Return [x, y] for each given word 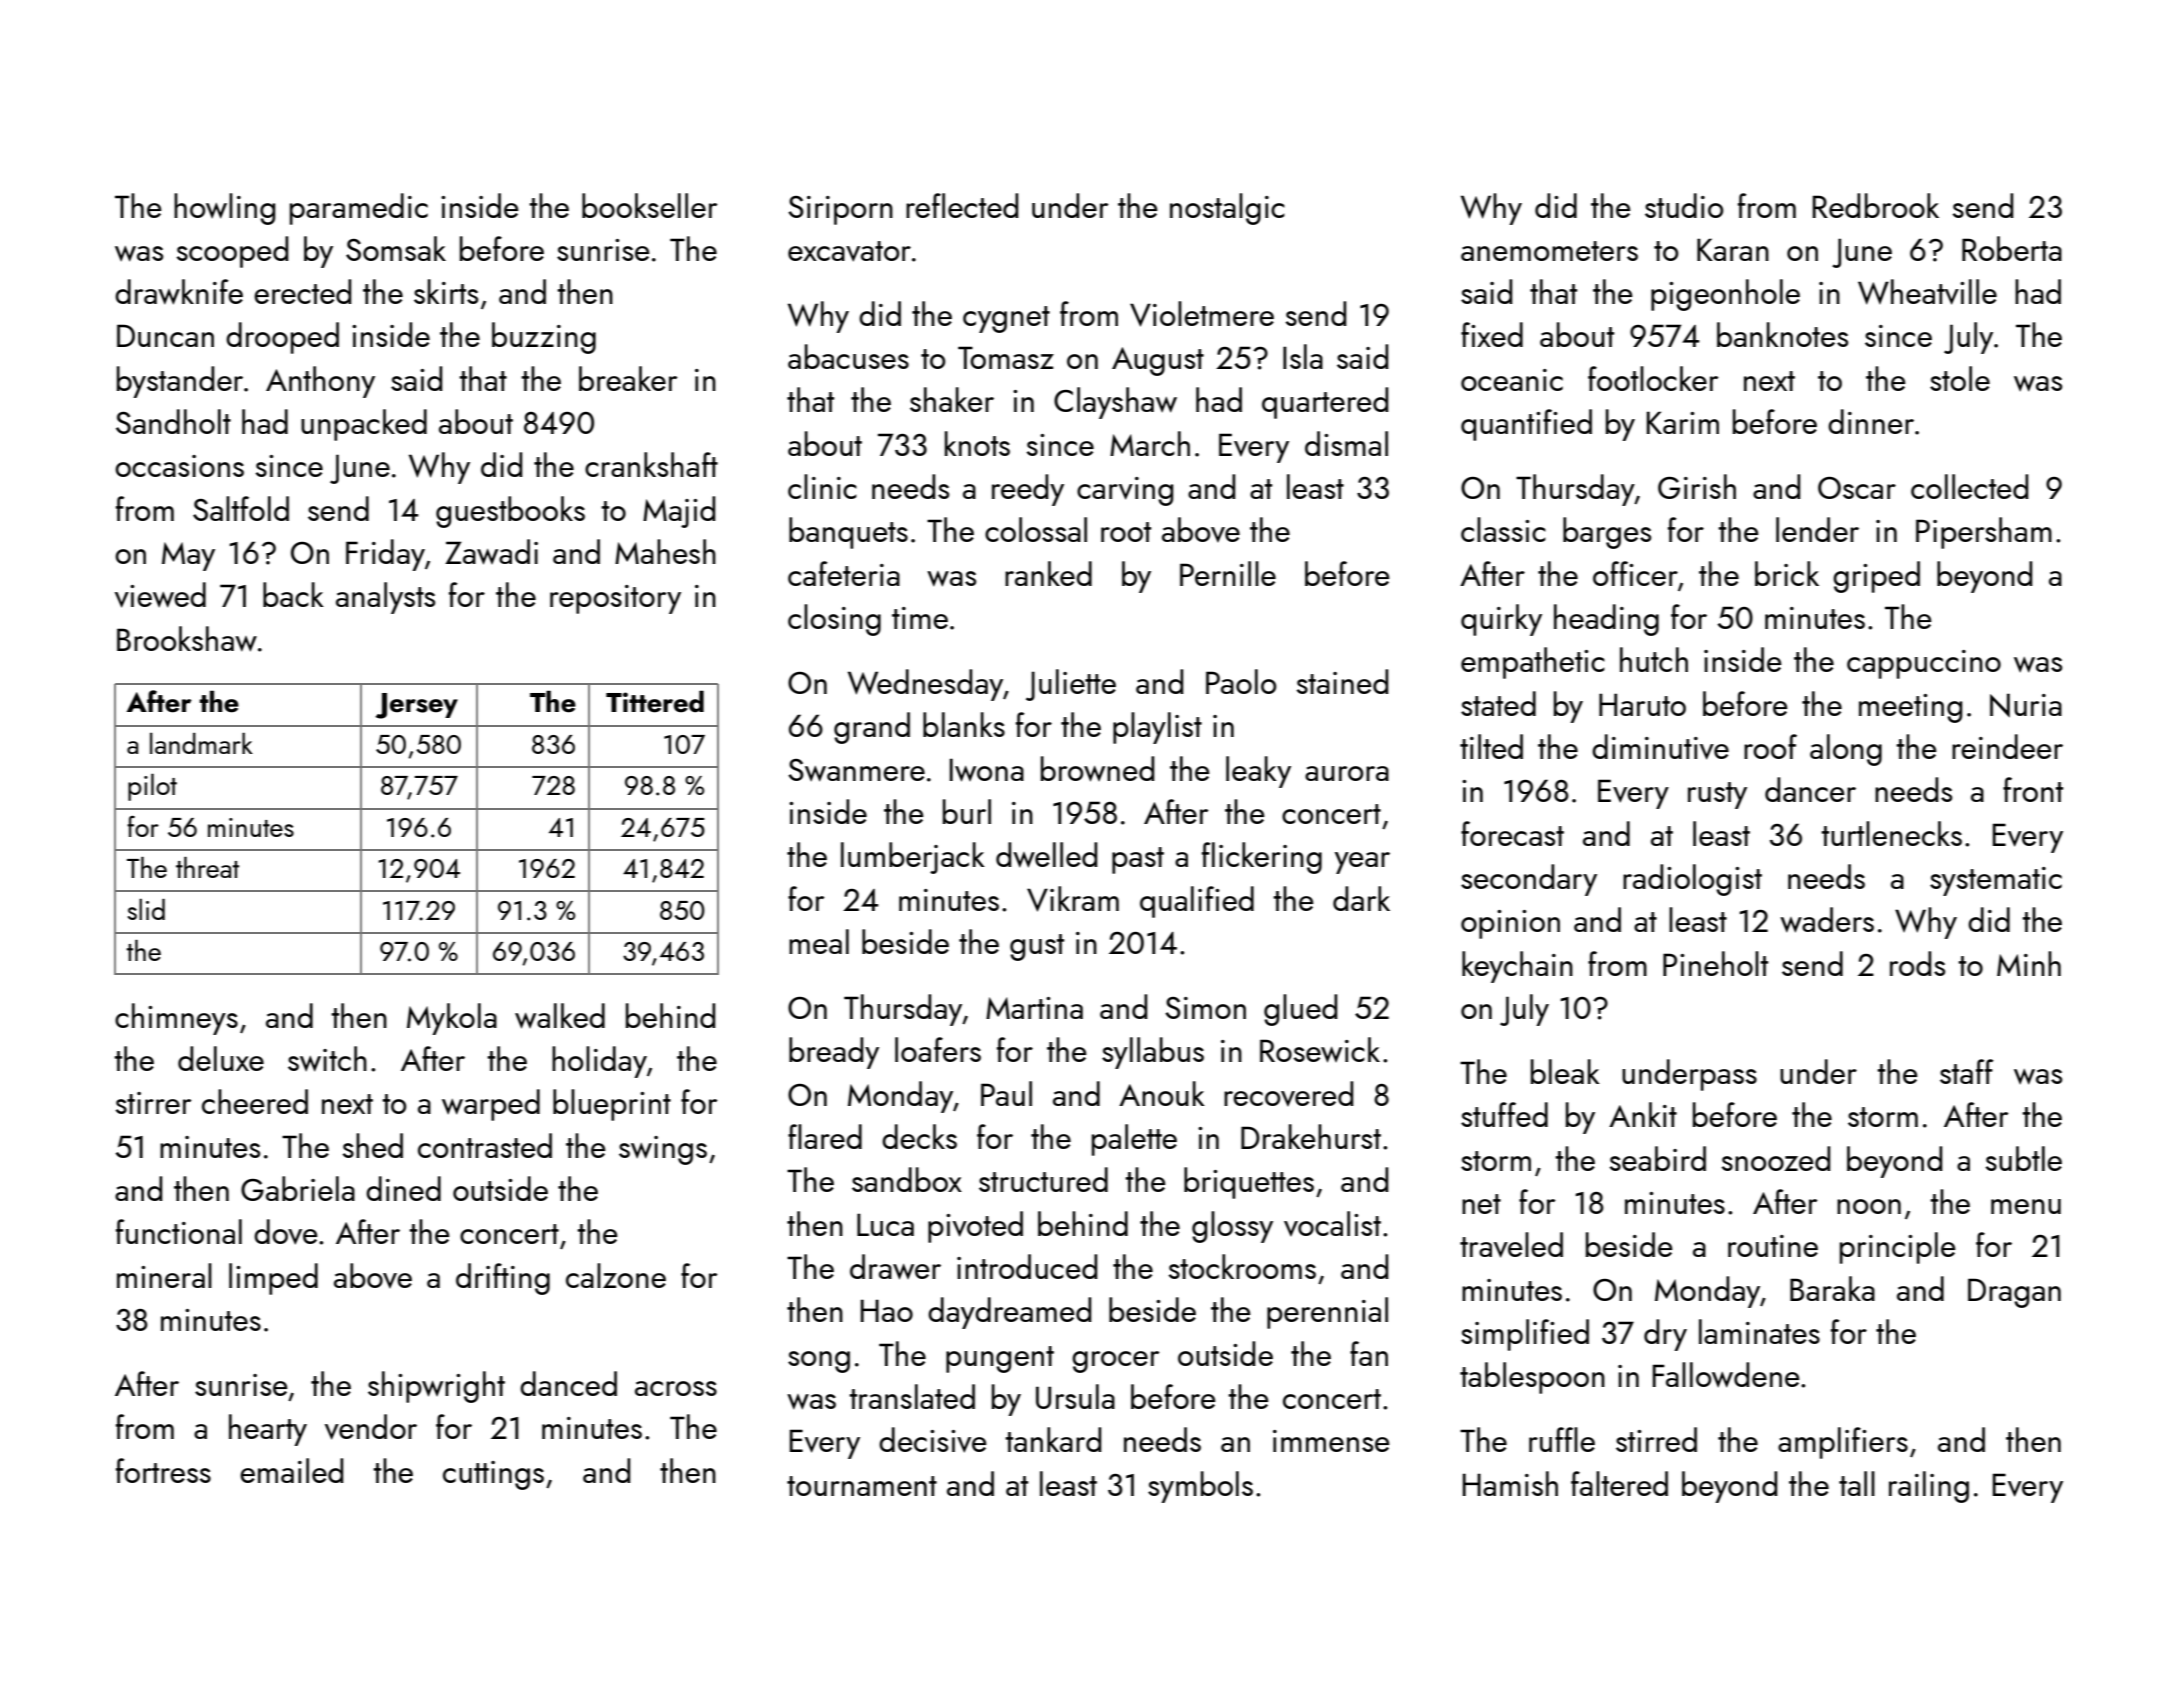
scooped [232, 252]
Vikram [1073, 899]
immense [1331, 1441]
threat [207, 867]
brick [1787, 573]
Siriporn [840, 210]
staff [1966, 1071]
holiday [599, 1062]
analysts [385, 598]
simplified [1525, 1335]
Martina [1034, 1008]
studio [1684, 205]
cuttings [493, 1475]
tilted [1491, 746]
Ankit [1643, 1114]
